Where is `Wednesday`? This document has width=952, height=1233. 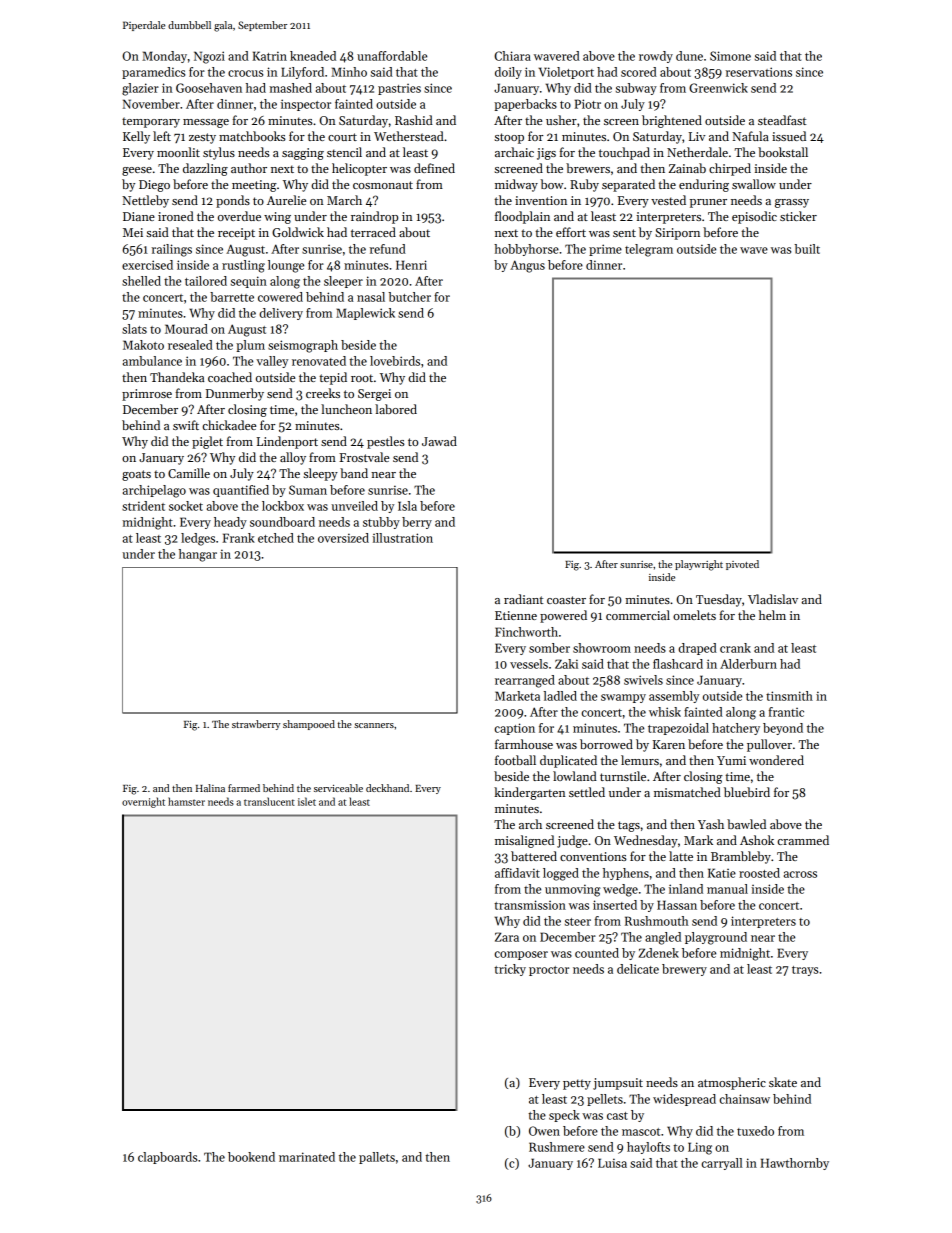
Wednesday is located at coordinates (646, 841).
